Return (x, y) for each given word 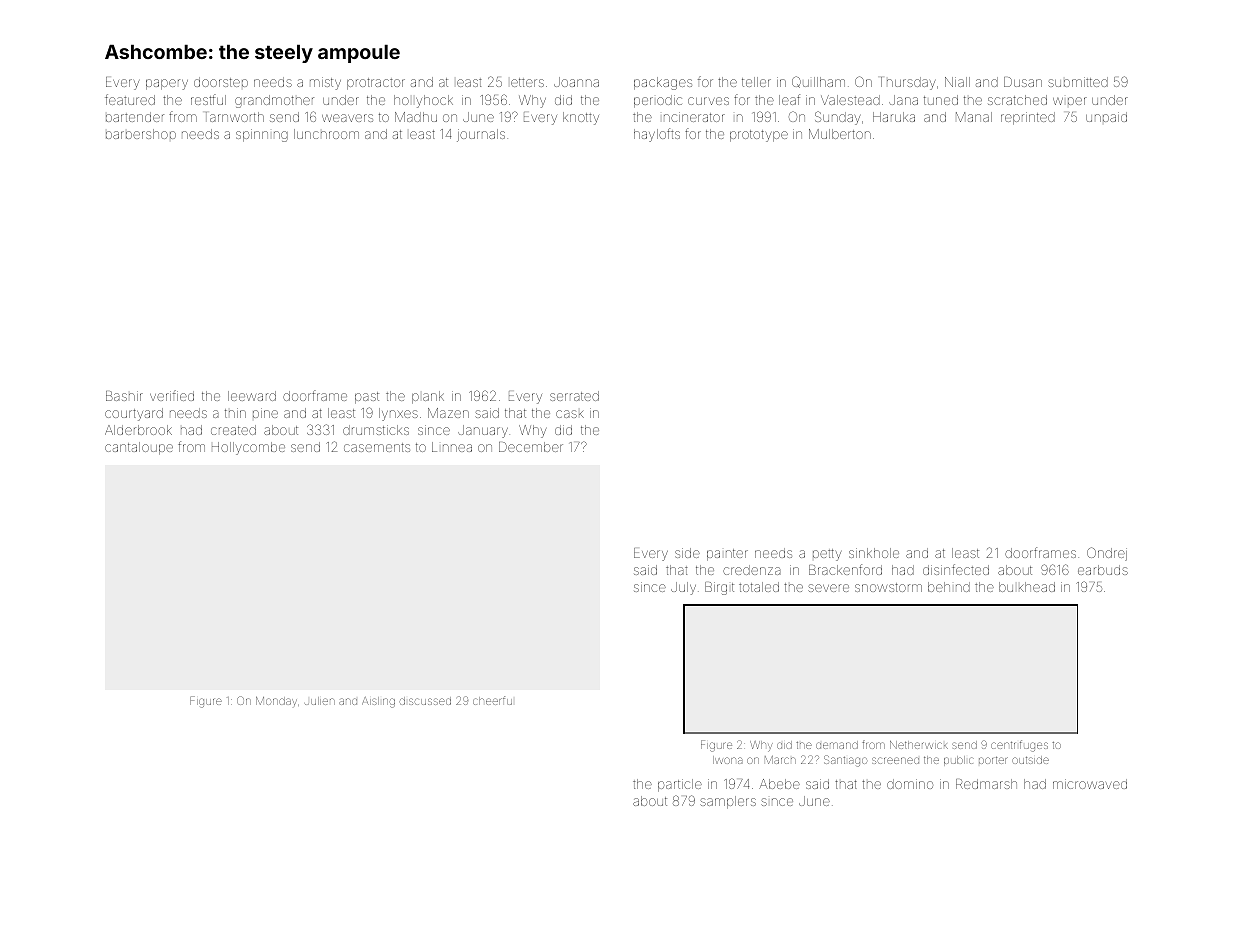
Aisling (378, 702)
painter (727, 555)
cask (570, 414)
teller (756, 82)
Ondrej (1107, 554)
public (958, 761)
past (367, 398)
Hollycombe (248, 448)
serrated (574, 396)
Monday (276, 701)
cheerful (492, 700)
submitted (1078, 82)
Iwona (727, 760)
